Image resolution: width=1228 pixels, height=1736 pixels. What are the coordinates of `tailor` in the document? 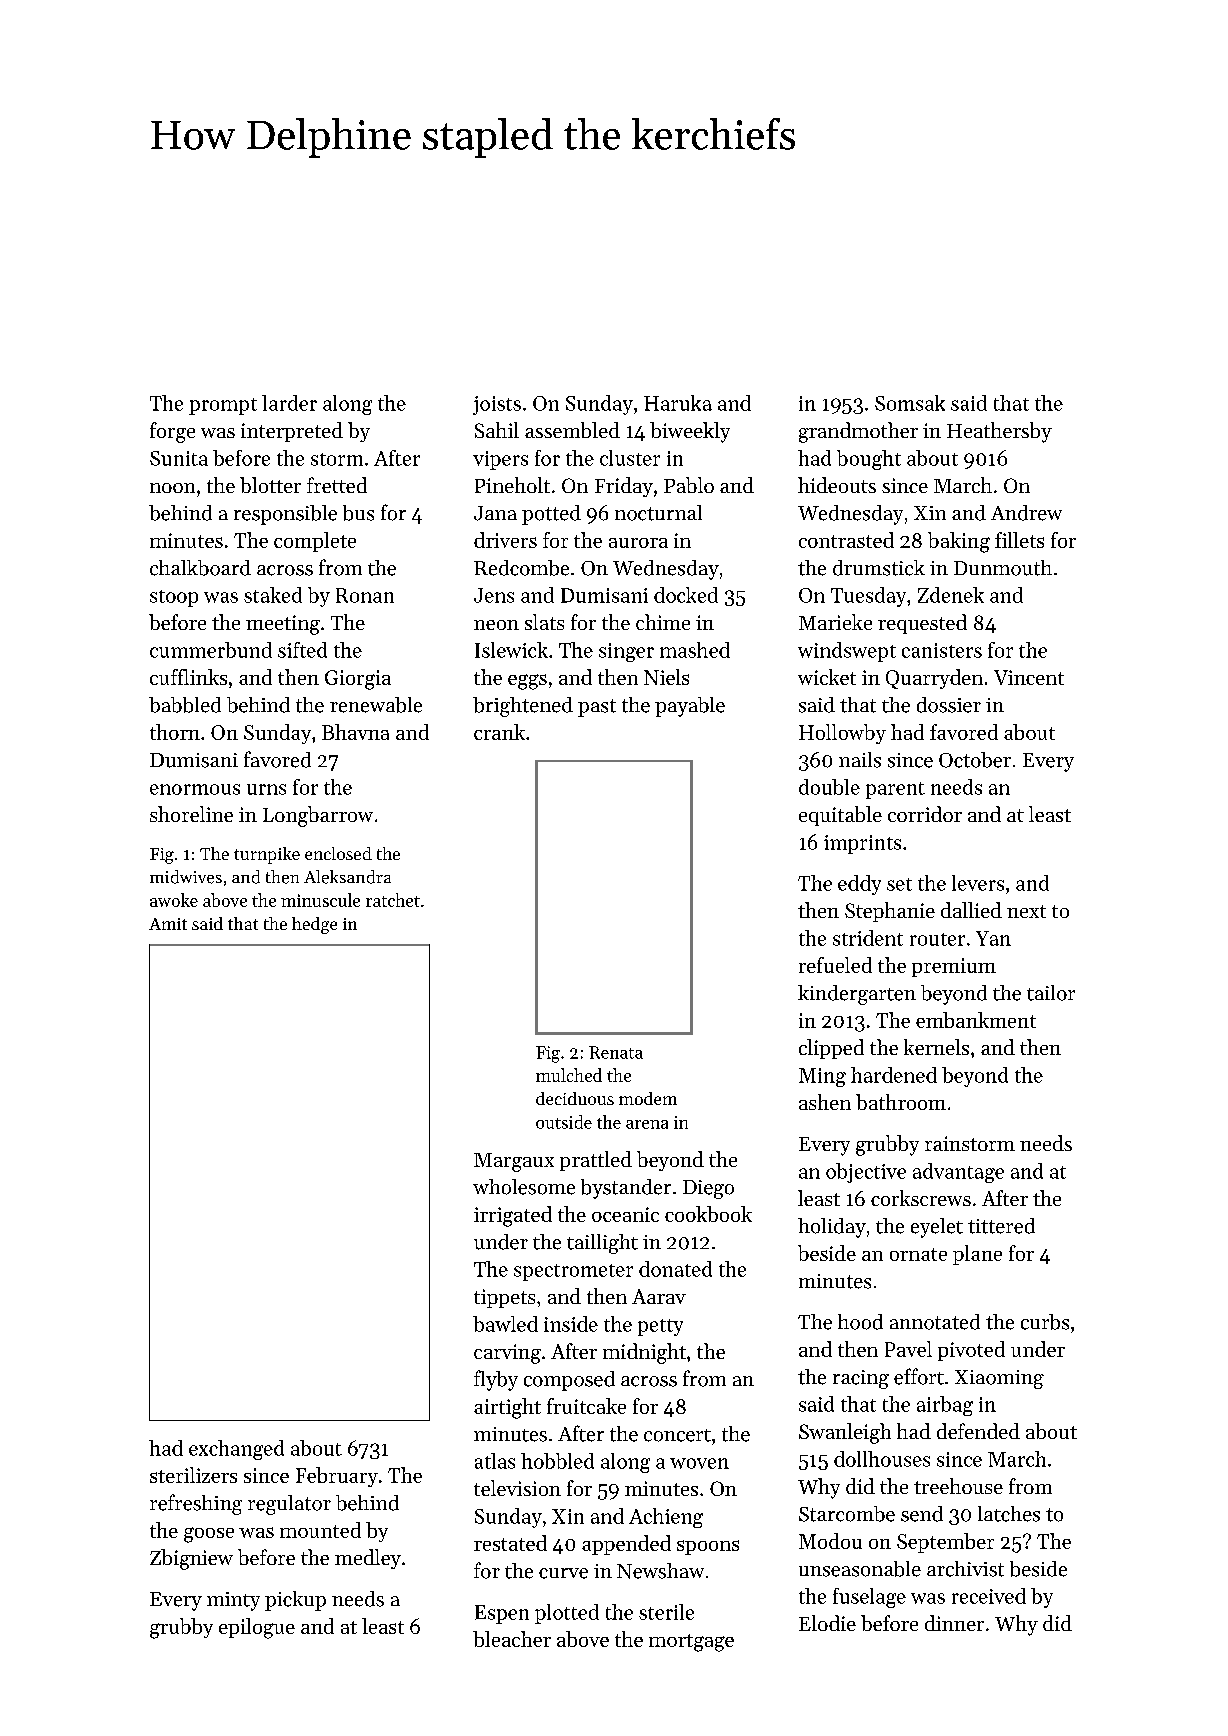 It's located at (1051, 993).
